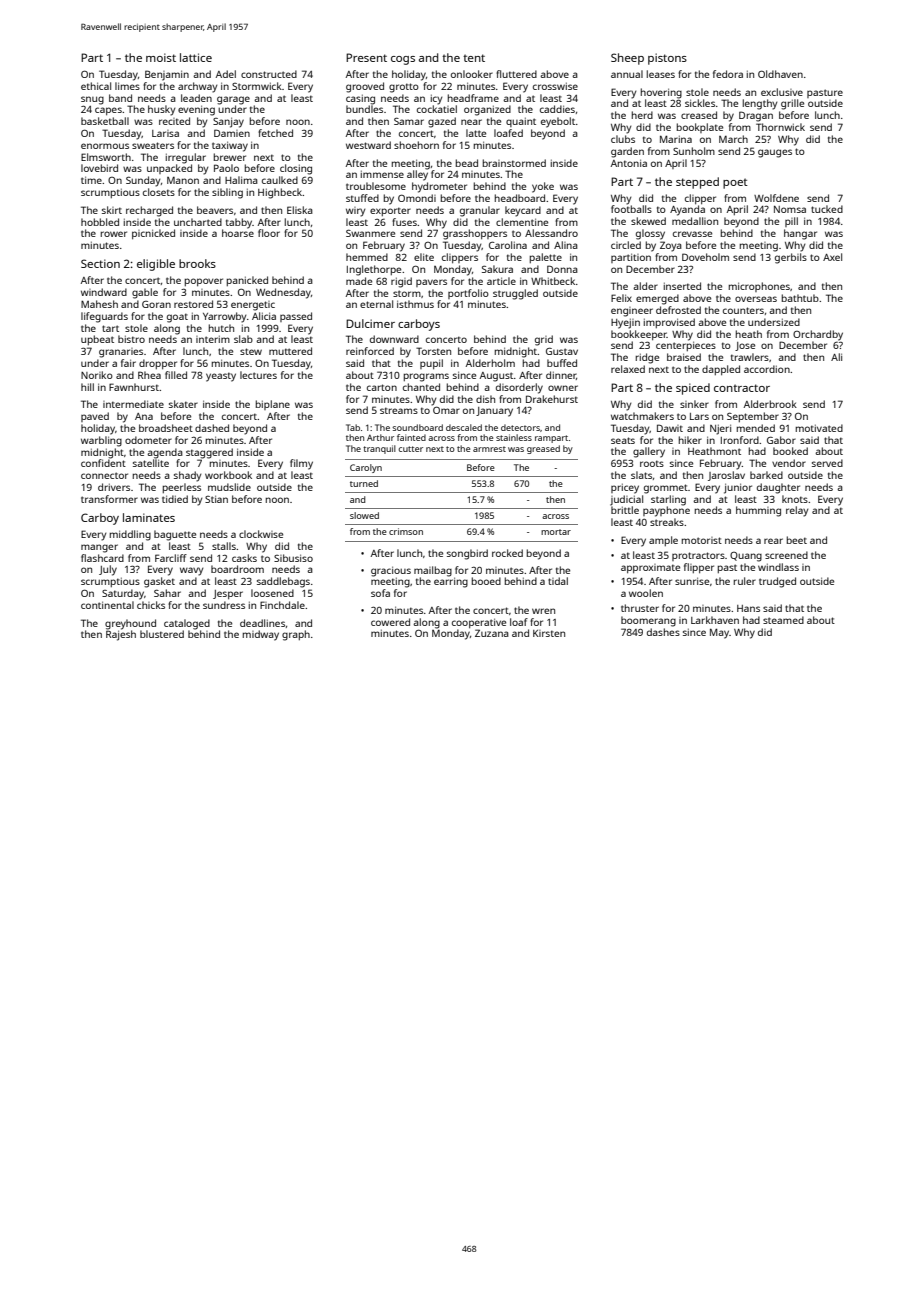  Describe the element at coordinates (819, 428) in the screenshot. I see `motivated` at that location.
